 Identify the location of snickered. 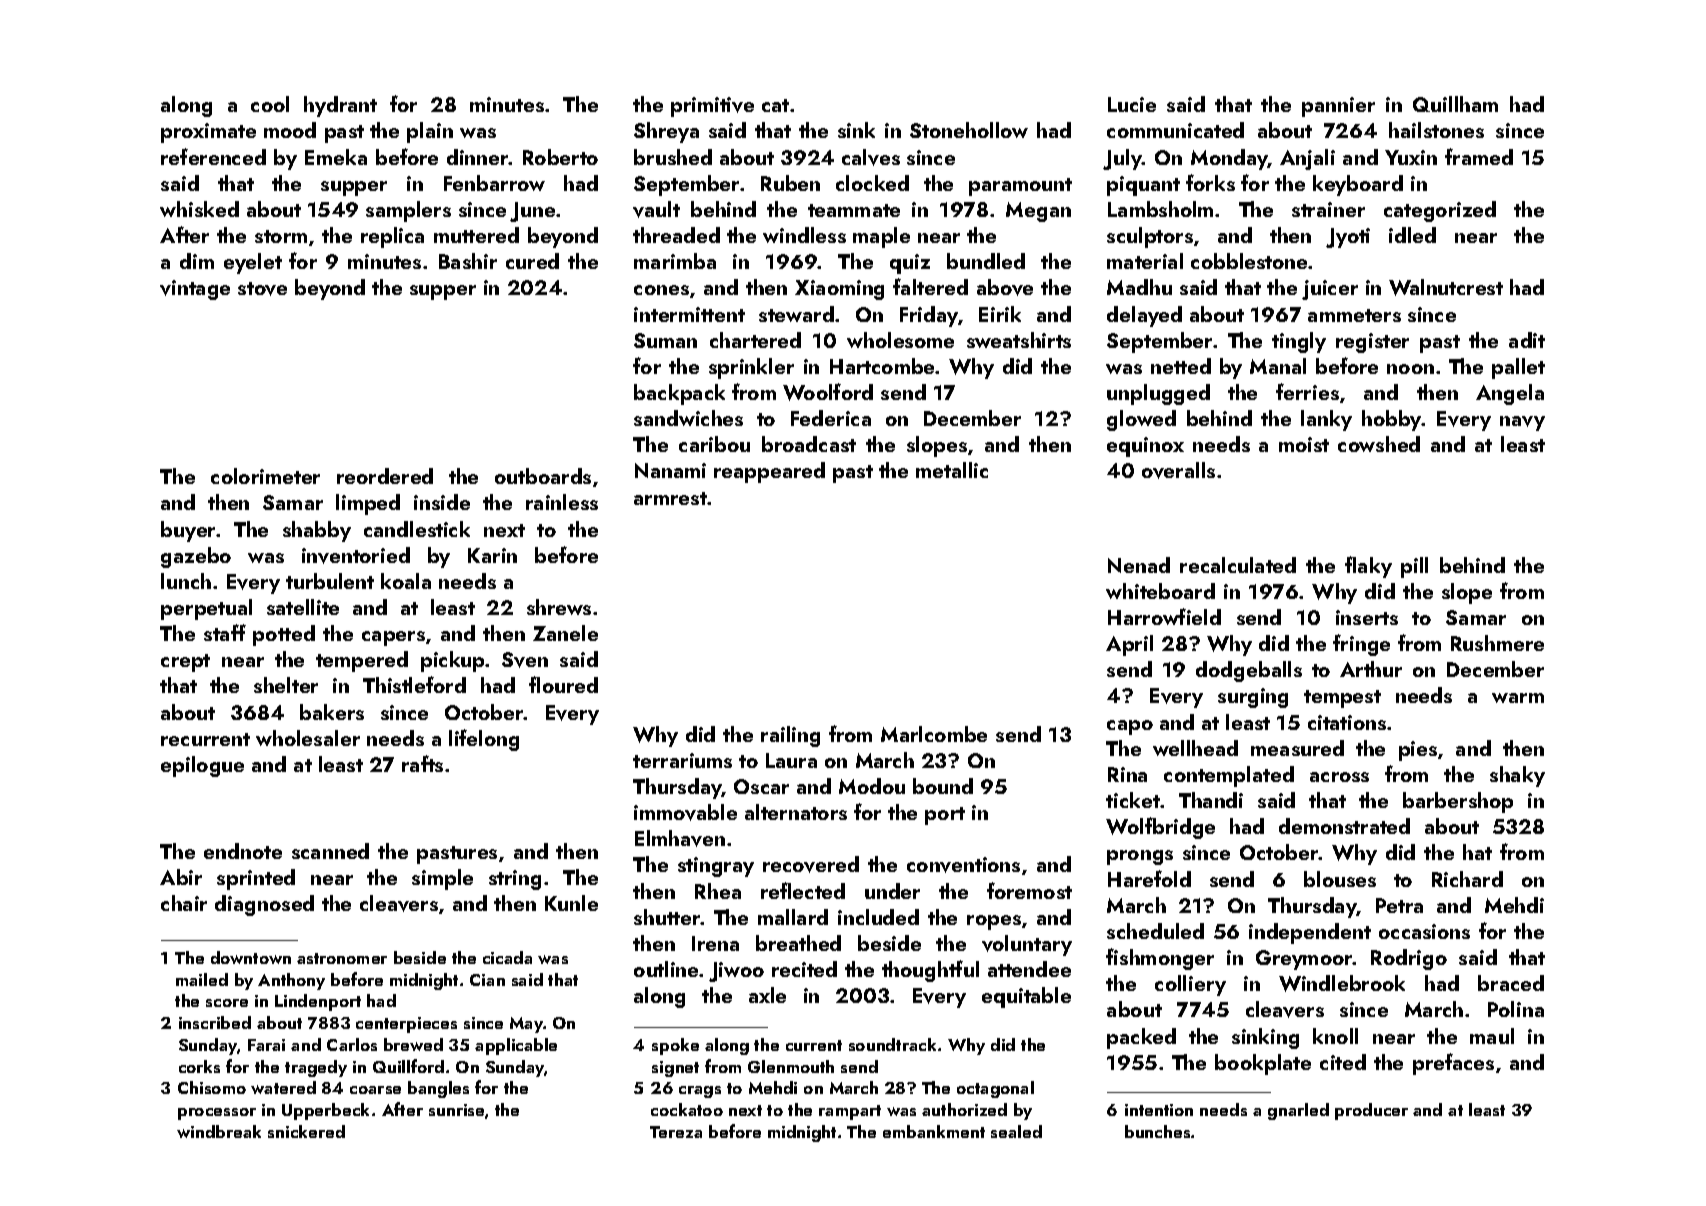
(306, 1131).
